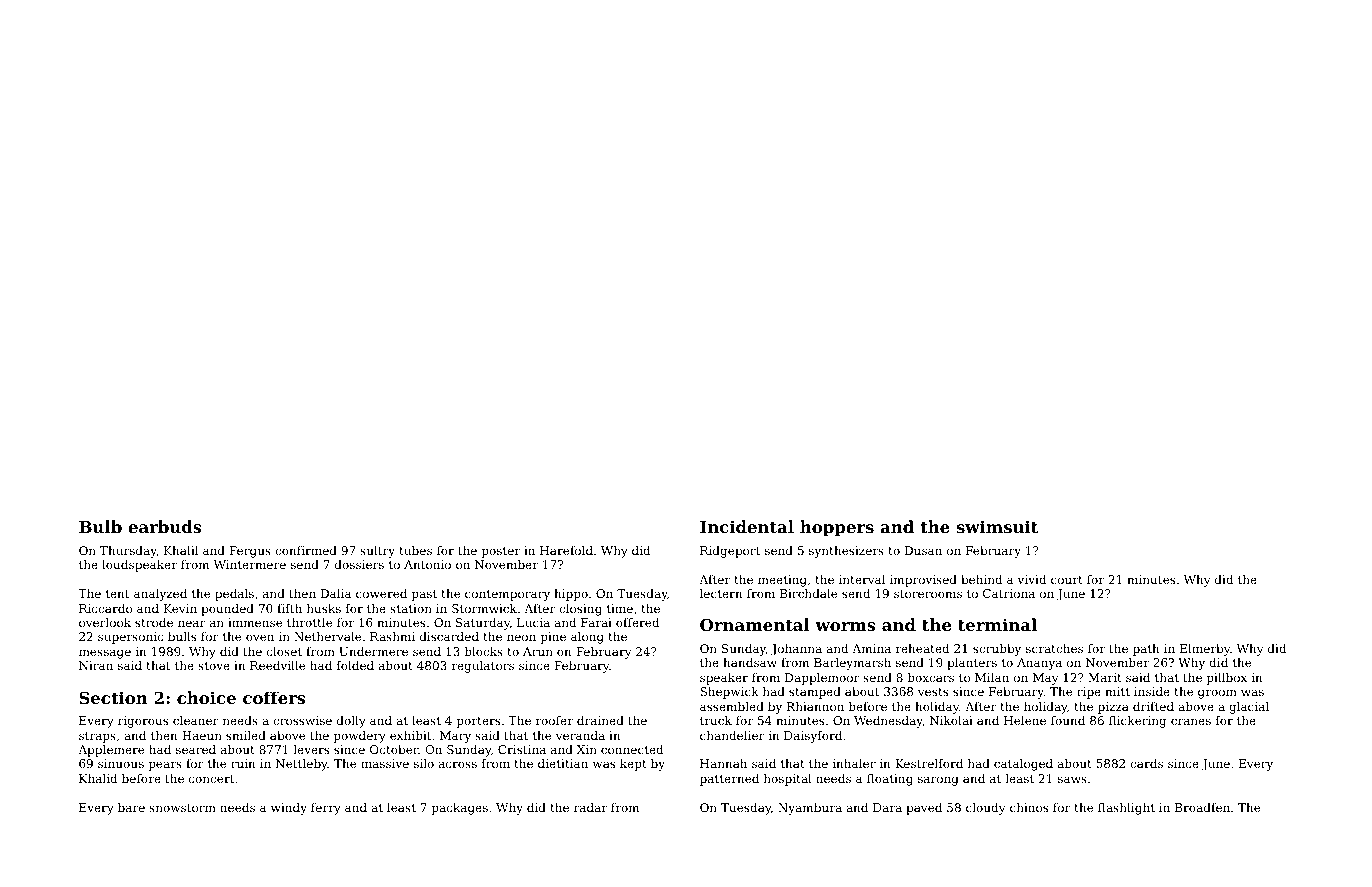  What do you see at coordinates (1032, 579) in the screenshot?
I see `vivid` at bounding box center [1032, 579].
